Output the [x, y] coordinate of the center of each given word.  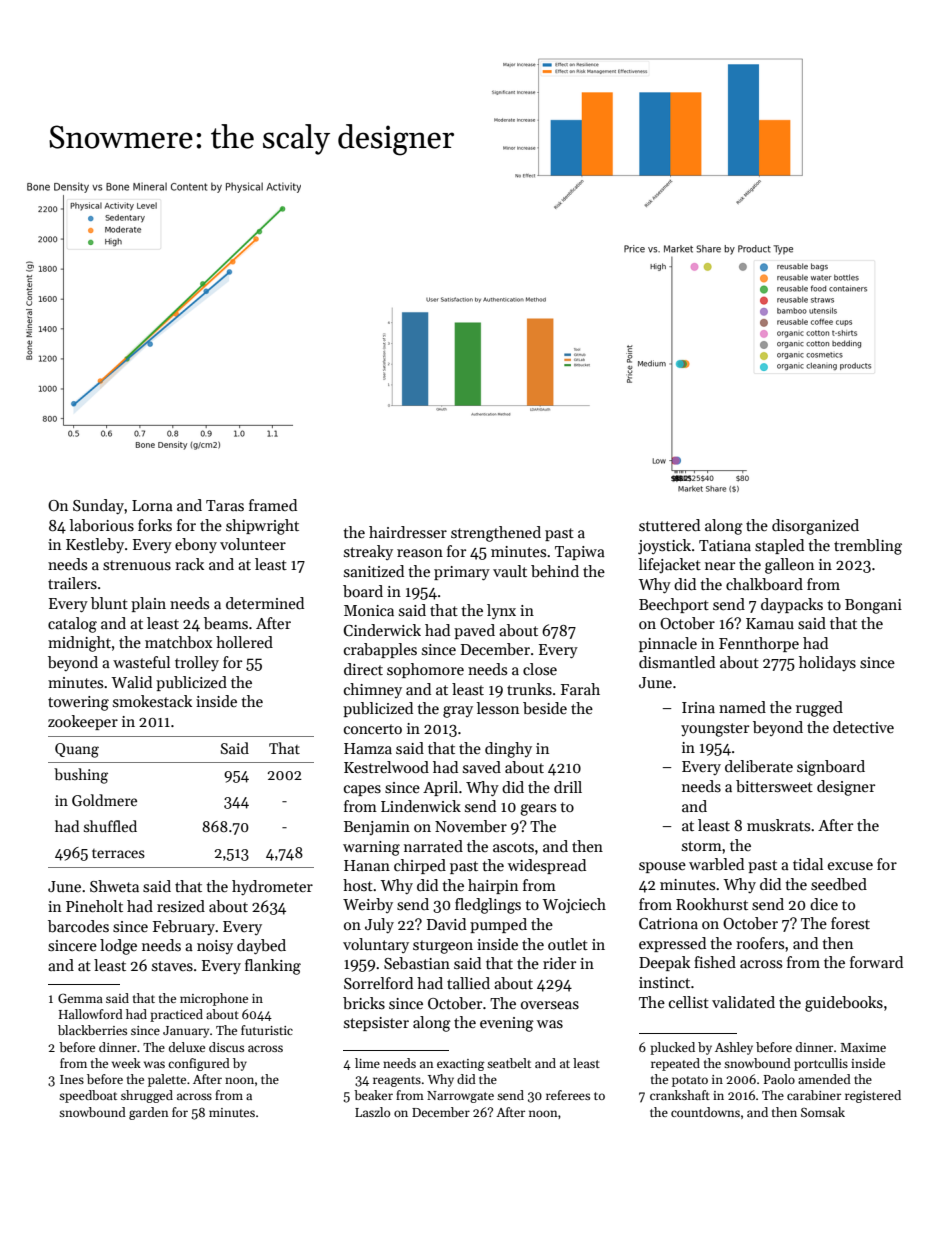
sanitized [374, 571]
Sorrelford [378, 983]
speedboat [88, 1096]
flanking [273, 967]
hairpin [493, 886]
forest [850, 923]
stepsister [376, 1024]
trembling [868, 547]
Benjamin [377, 828]
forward [876, 962]
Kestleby [95, 545]
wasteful [141, 662]
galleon [789, 566]
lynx [501, 611]
